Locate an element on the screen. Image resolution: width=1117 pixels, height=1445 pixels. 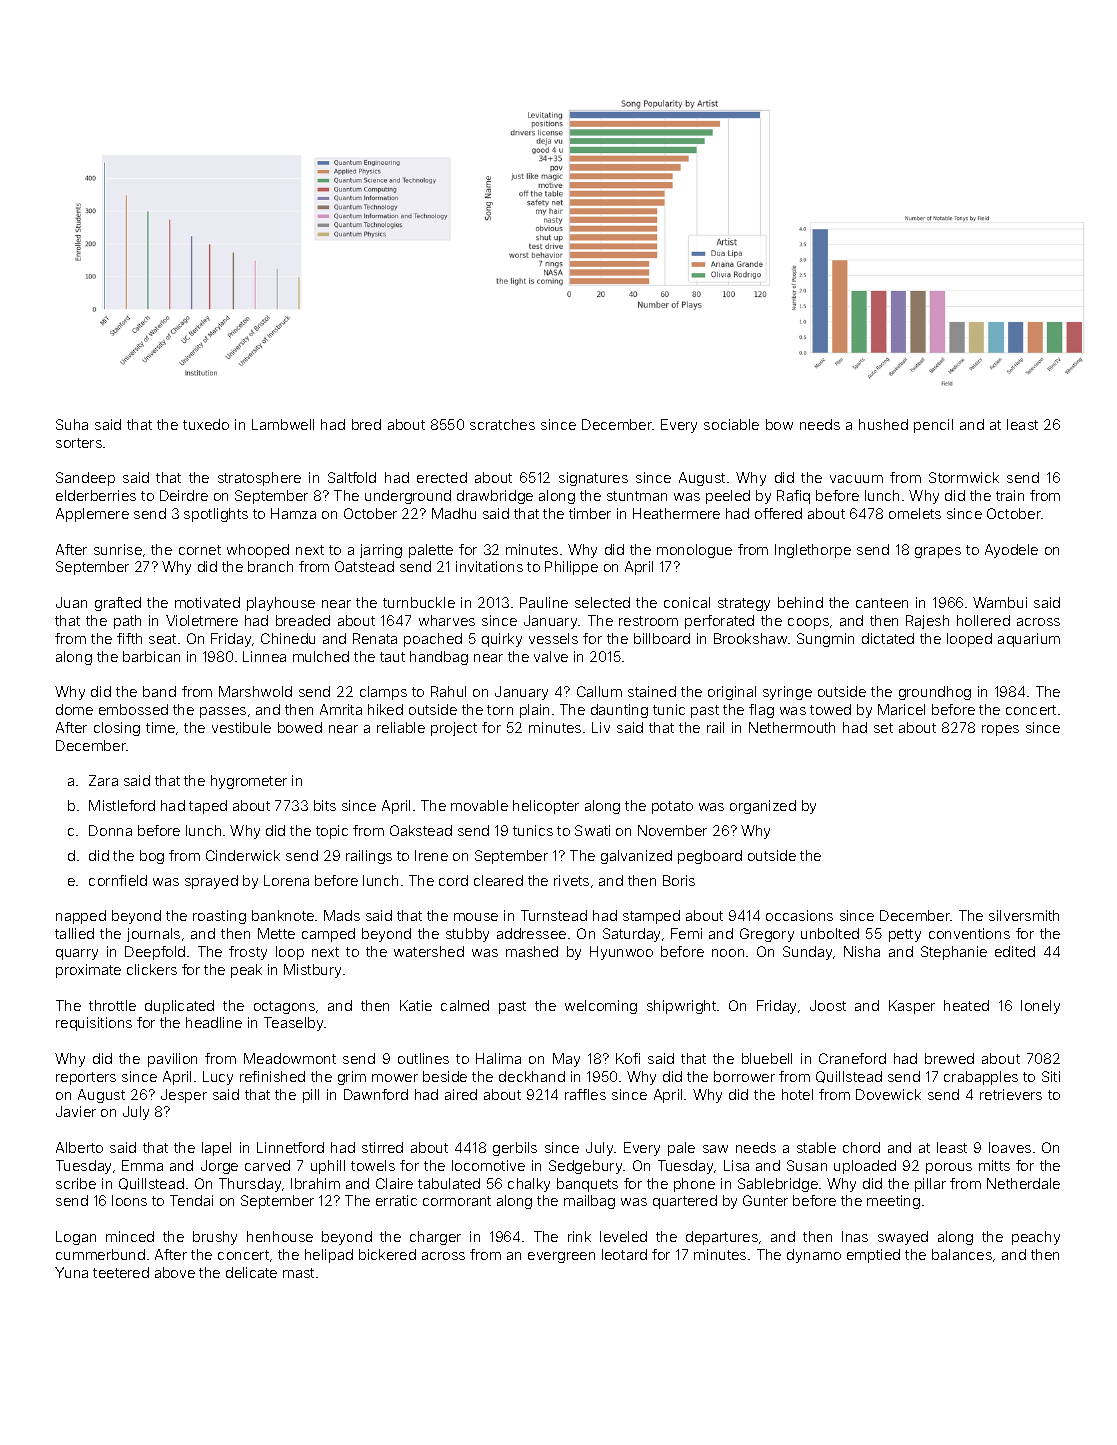
band is located at coordinates (159, 691).
